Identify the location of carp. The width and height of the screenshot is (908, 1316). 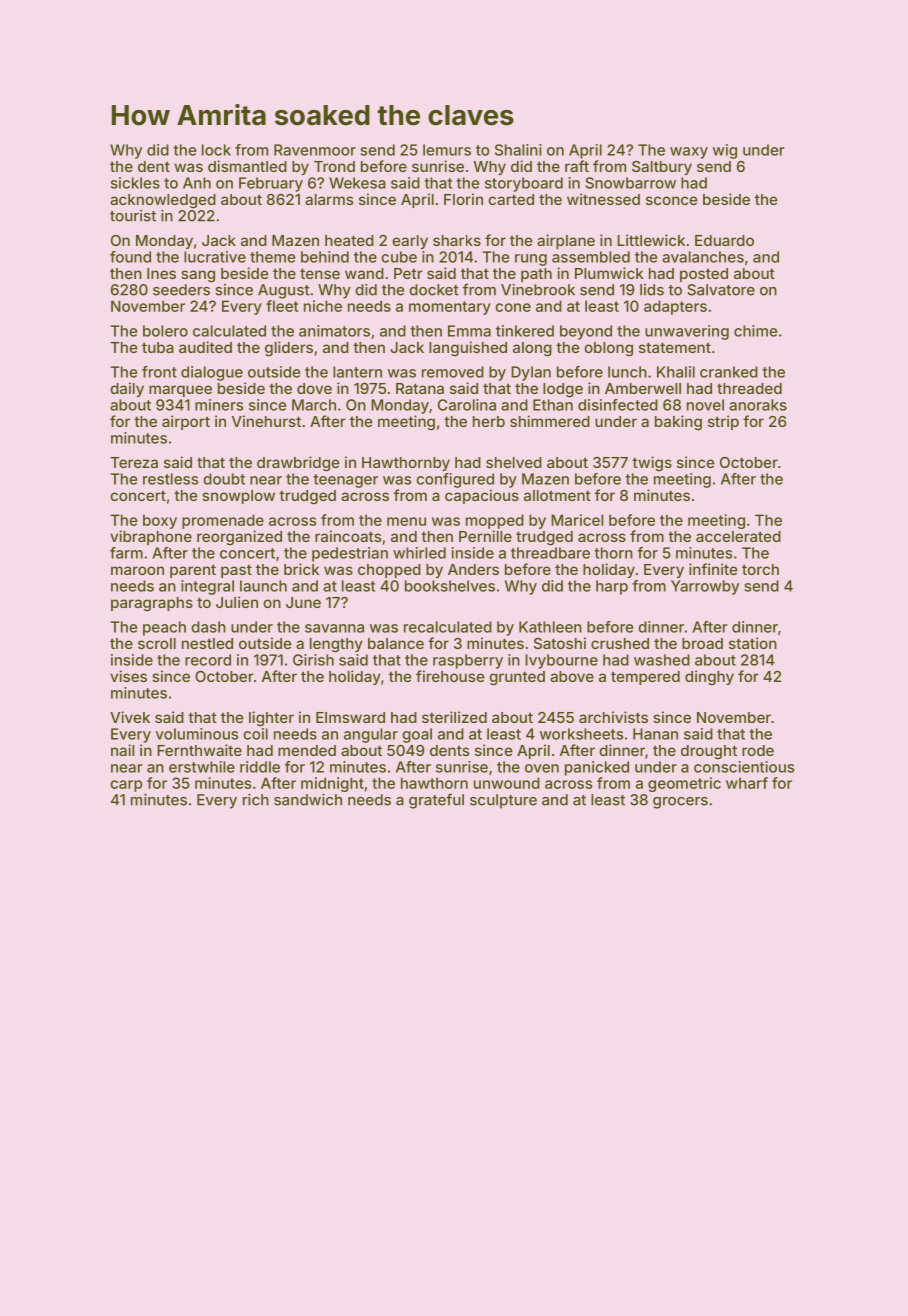
(126, 786).
